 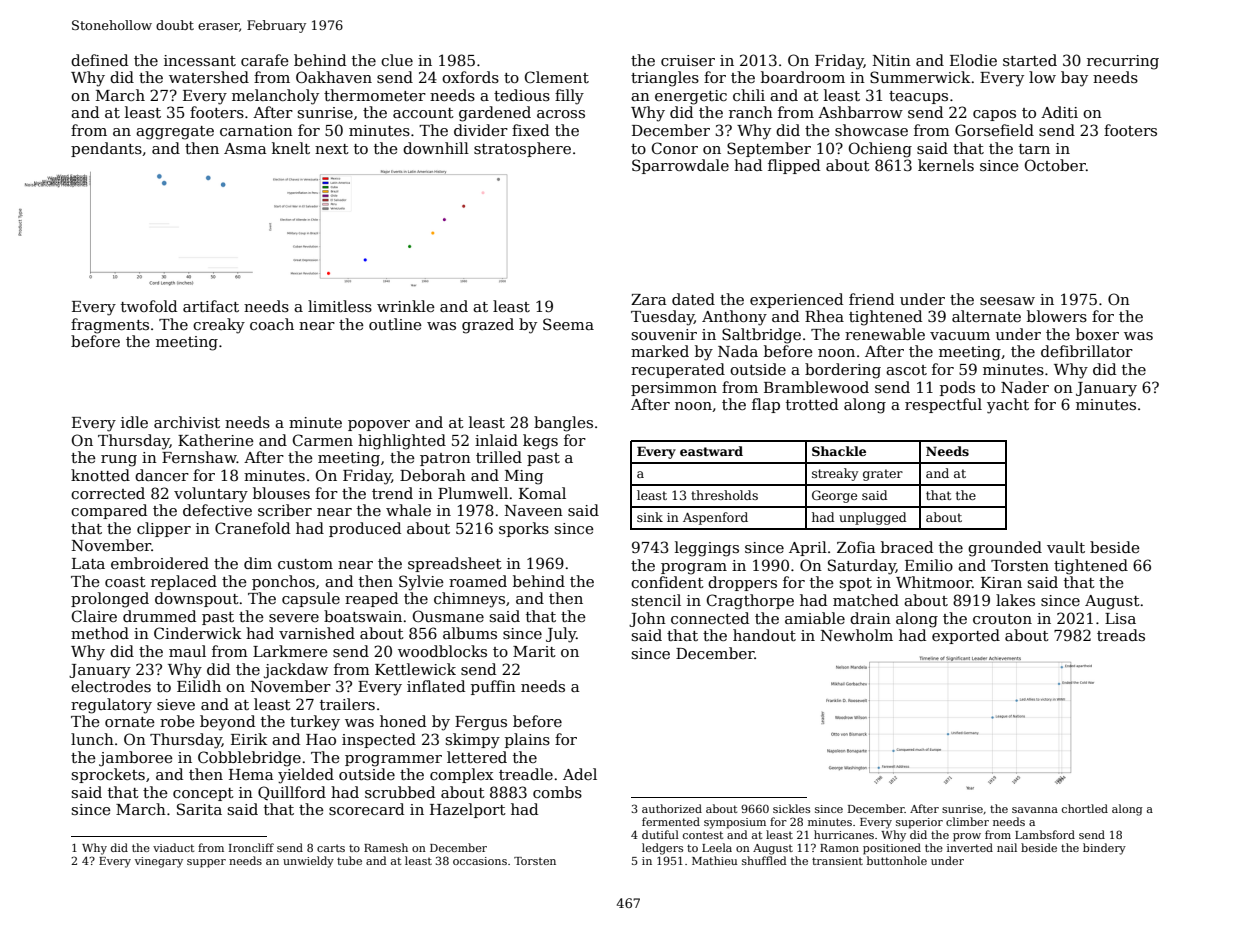 What do you see at coordinates (371, 599) in the screenshot?
I see `reaped` at bounding box center [371, 599].
